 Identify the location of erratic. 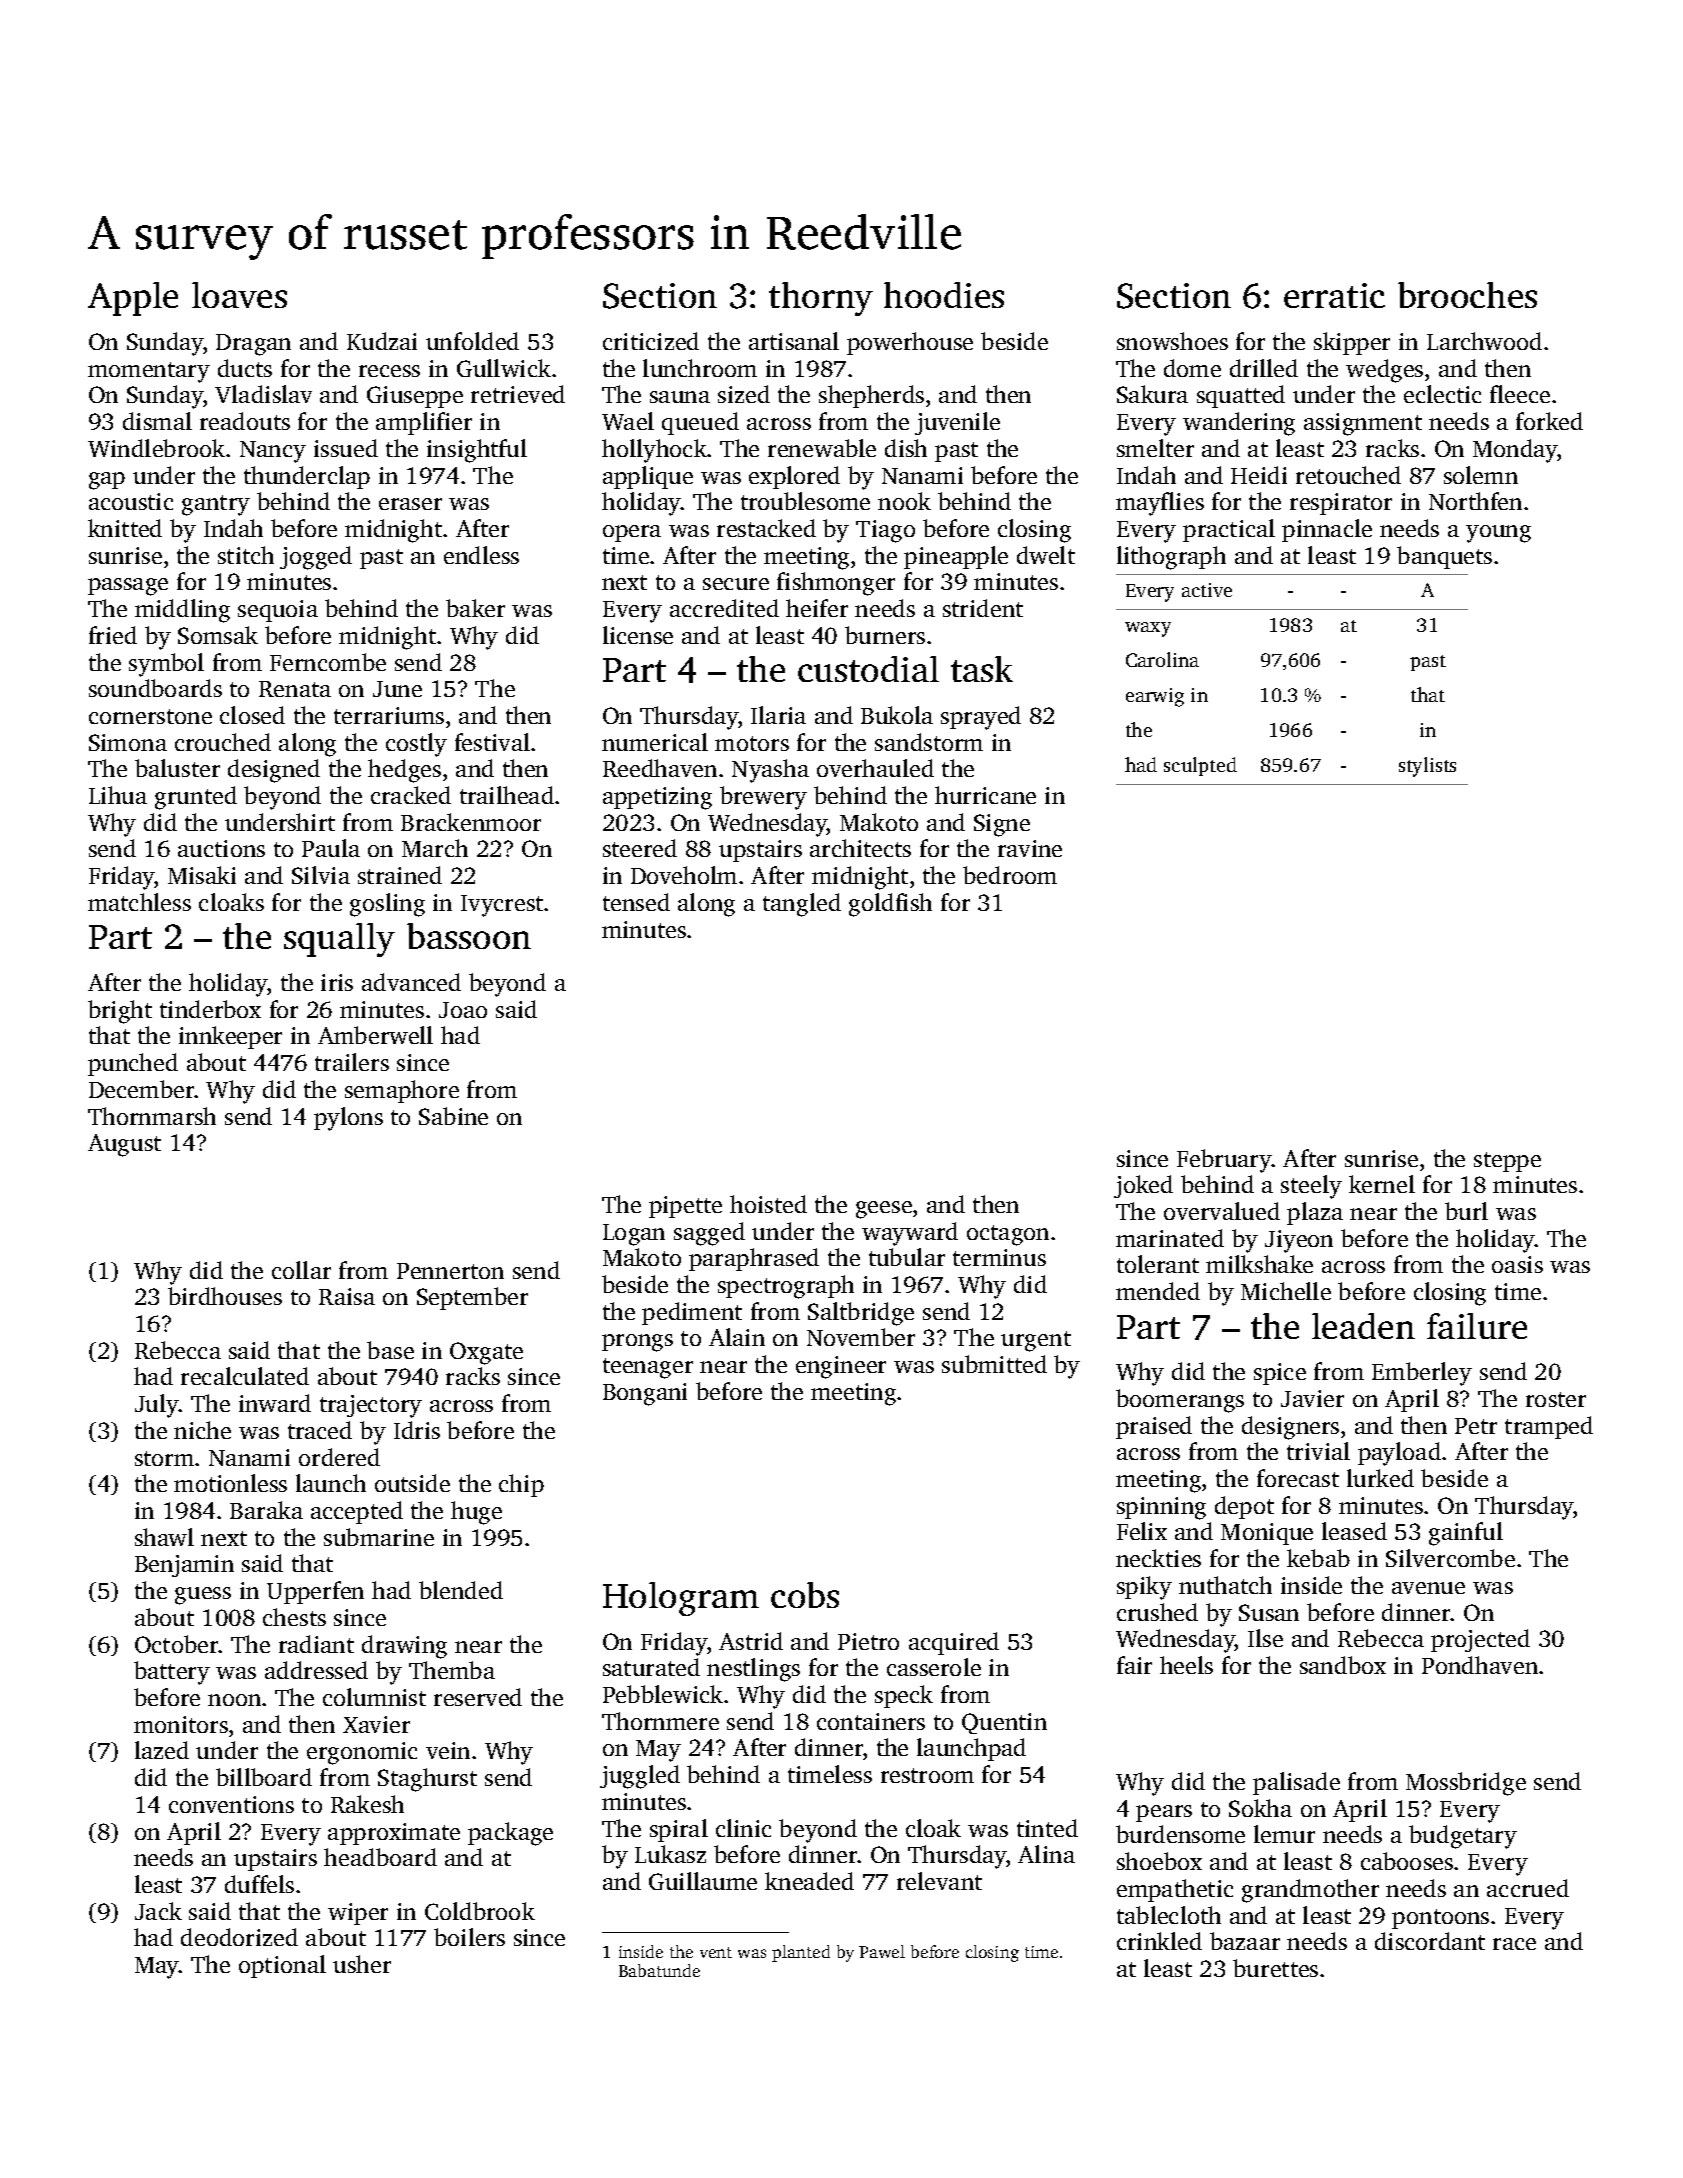
(1334, 295).
